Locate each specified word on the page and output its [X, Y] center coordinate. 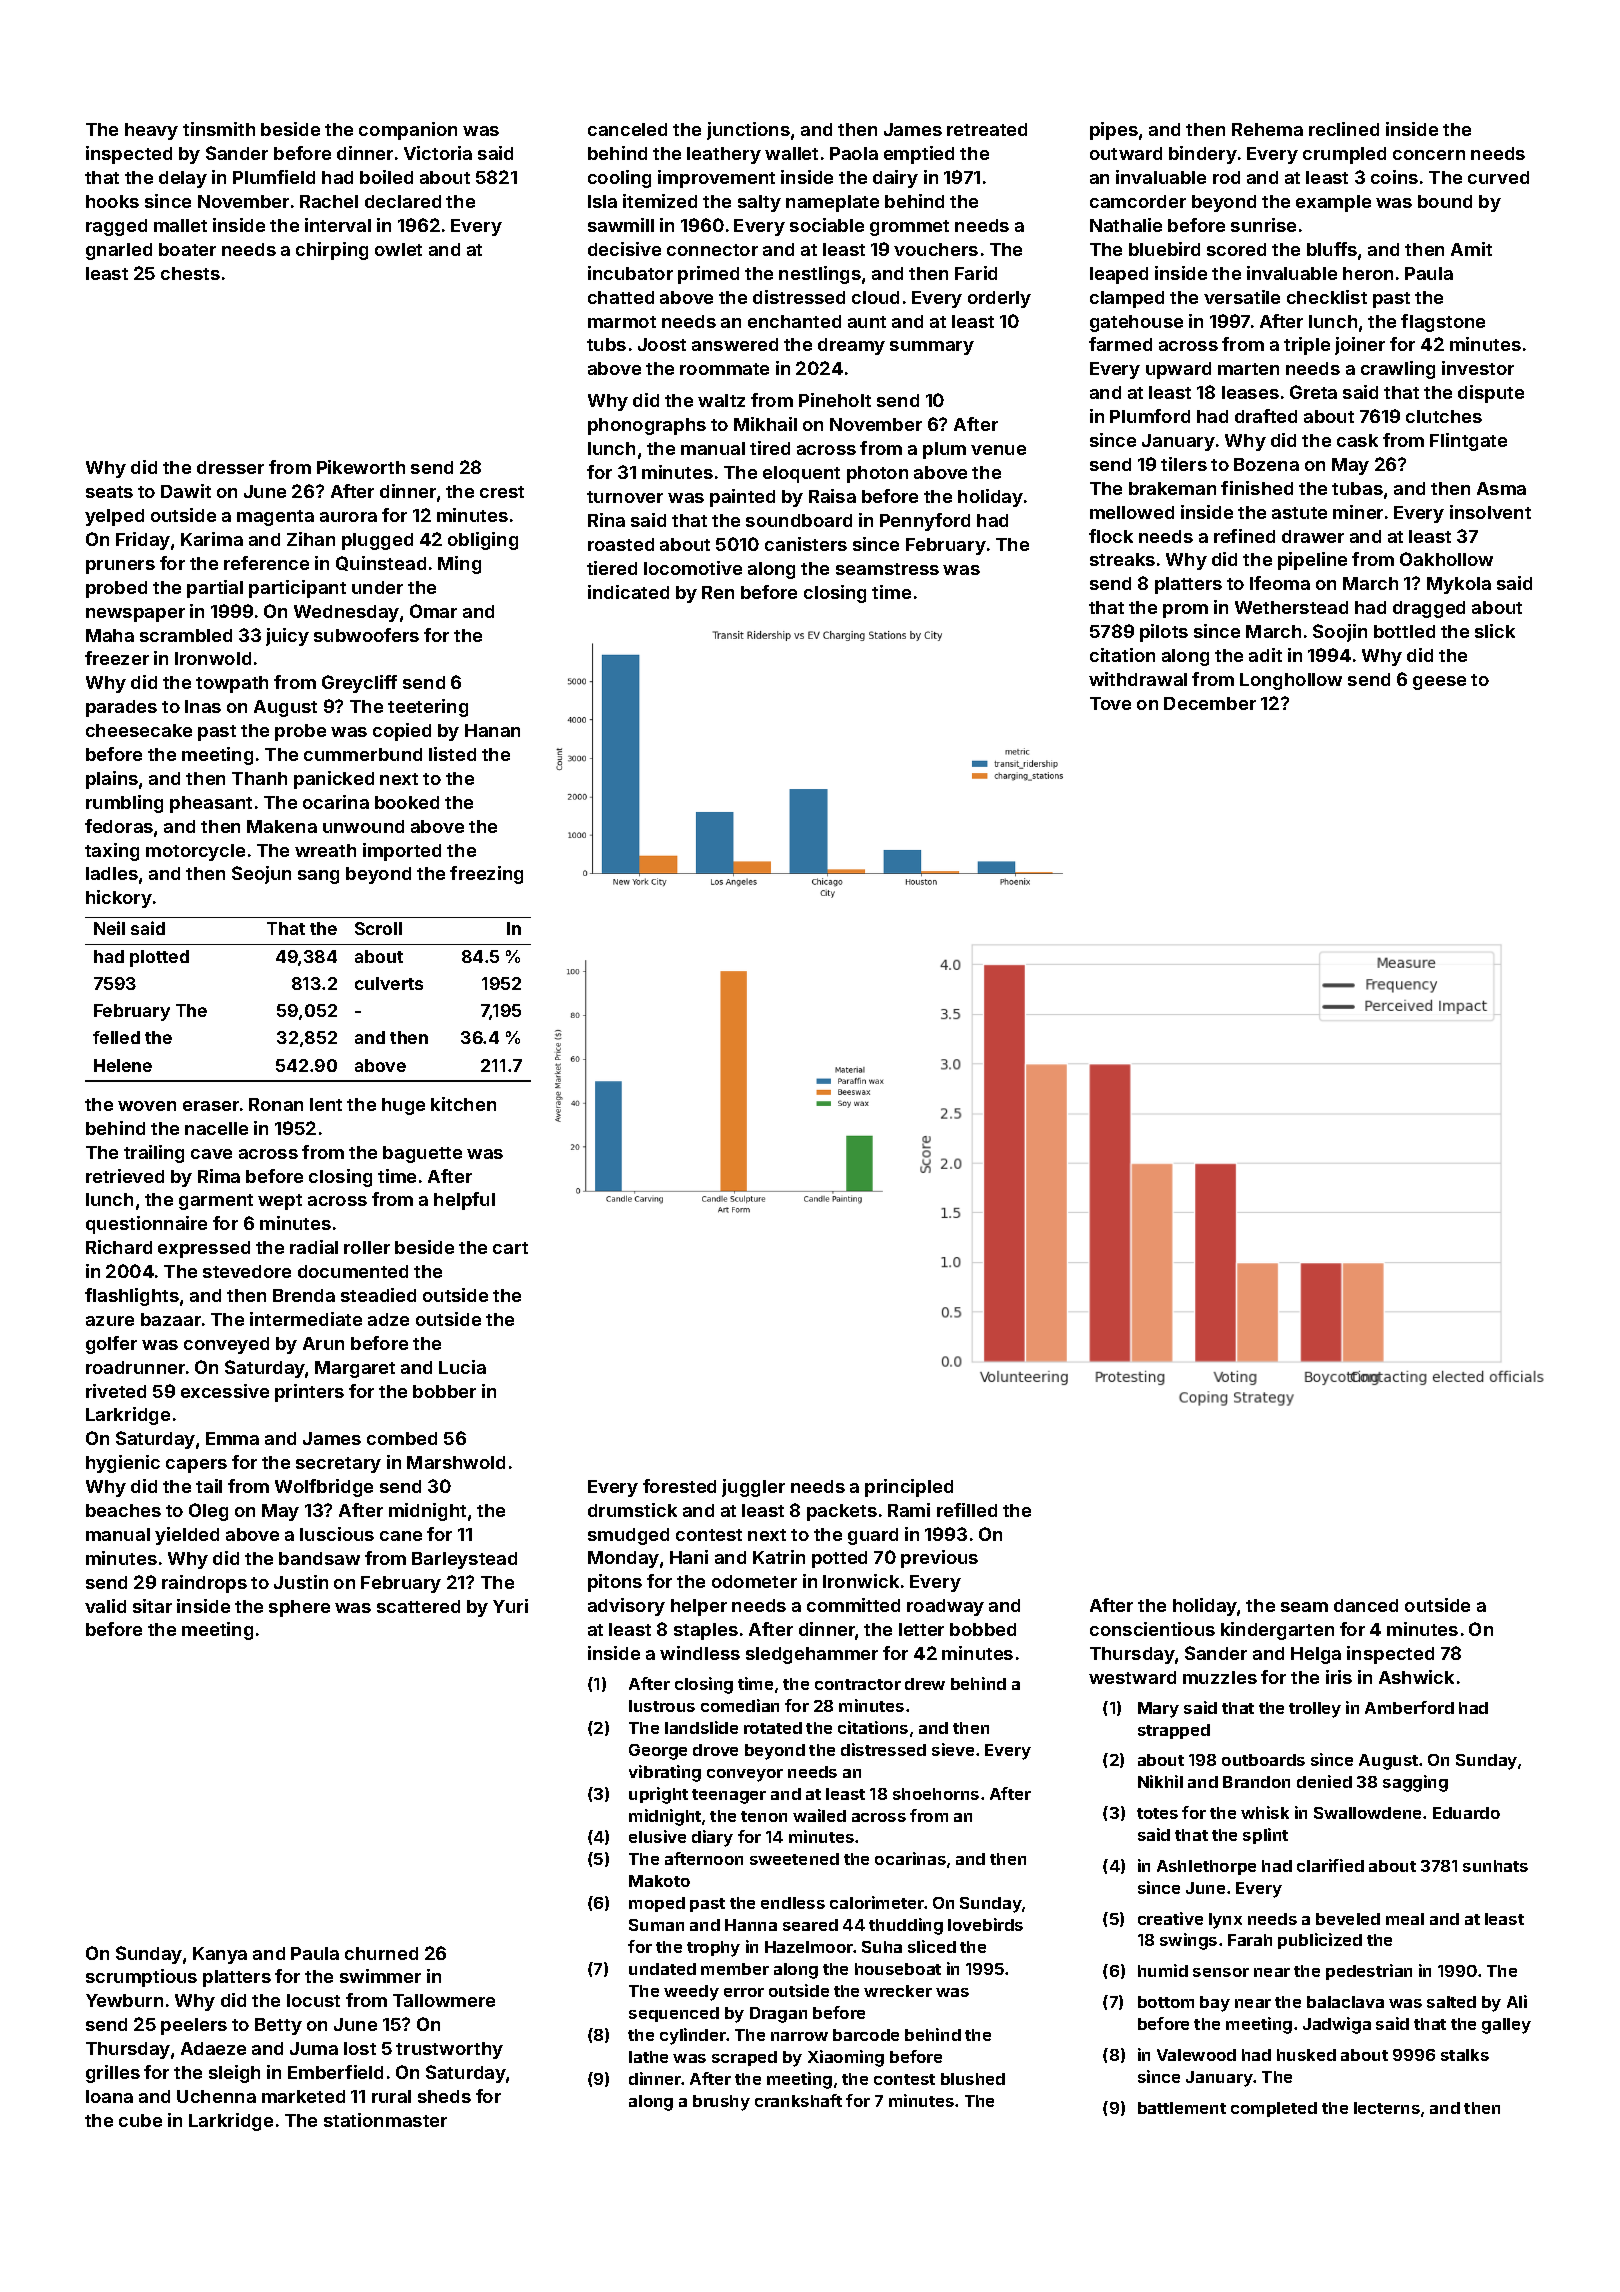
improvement [716, 179]
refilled [967, 1510]
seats [109, 492]
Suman [656, 1925]
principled [909, 1488]
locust [313, 2000]
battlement [1182, 2108]
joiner [1360, 346]
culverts [389, 983]
